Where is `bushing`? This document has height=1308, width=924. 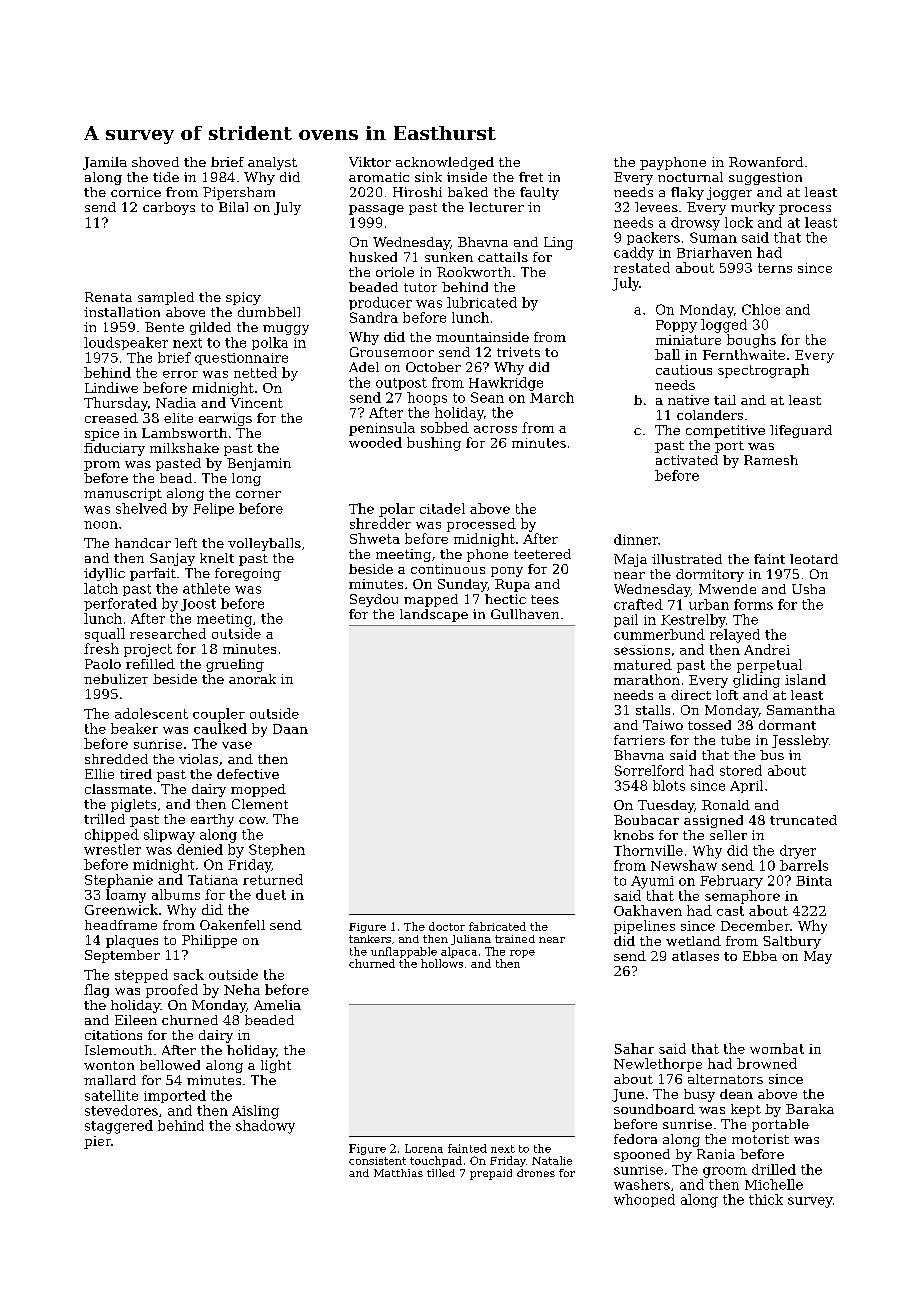
bushing is located at coordinates (434, 444).
